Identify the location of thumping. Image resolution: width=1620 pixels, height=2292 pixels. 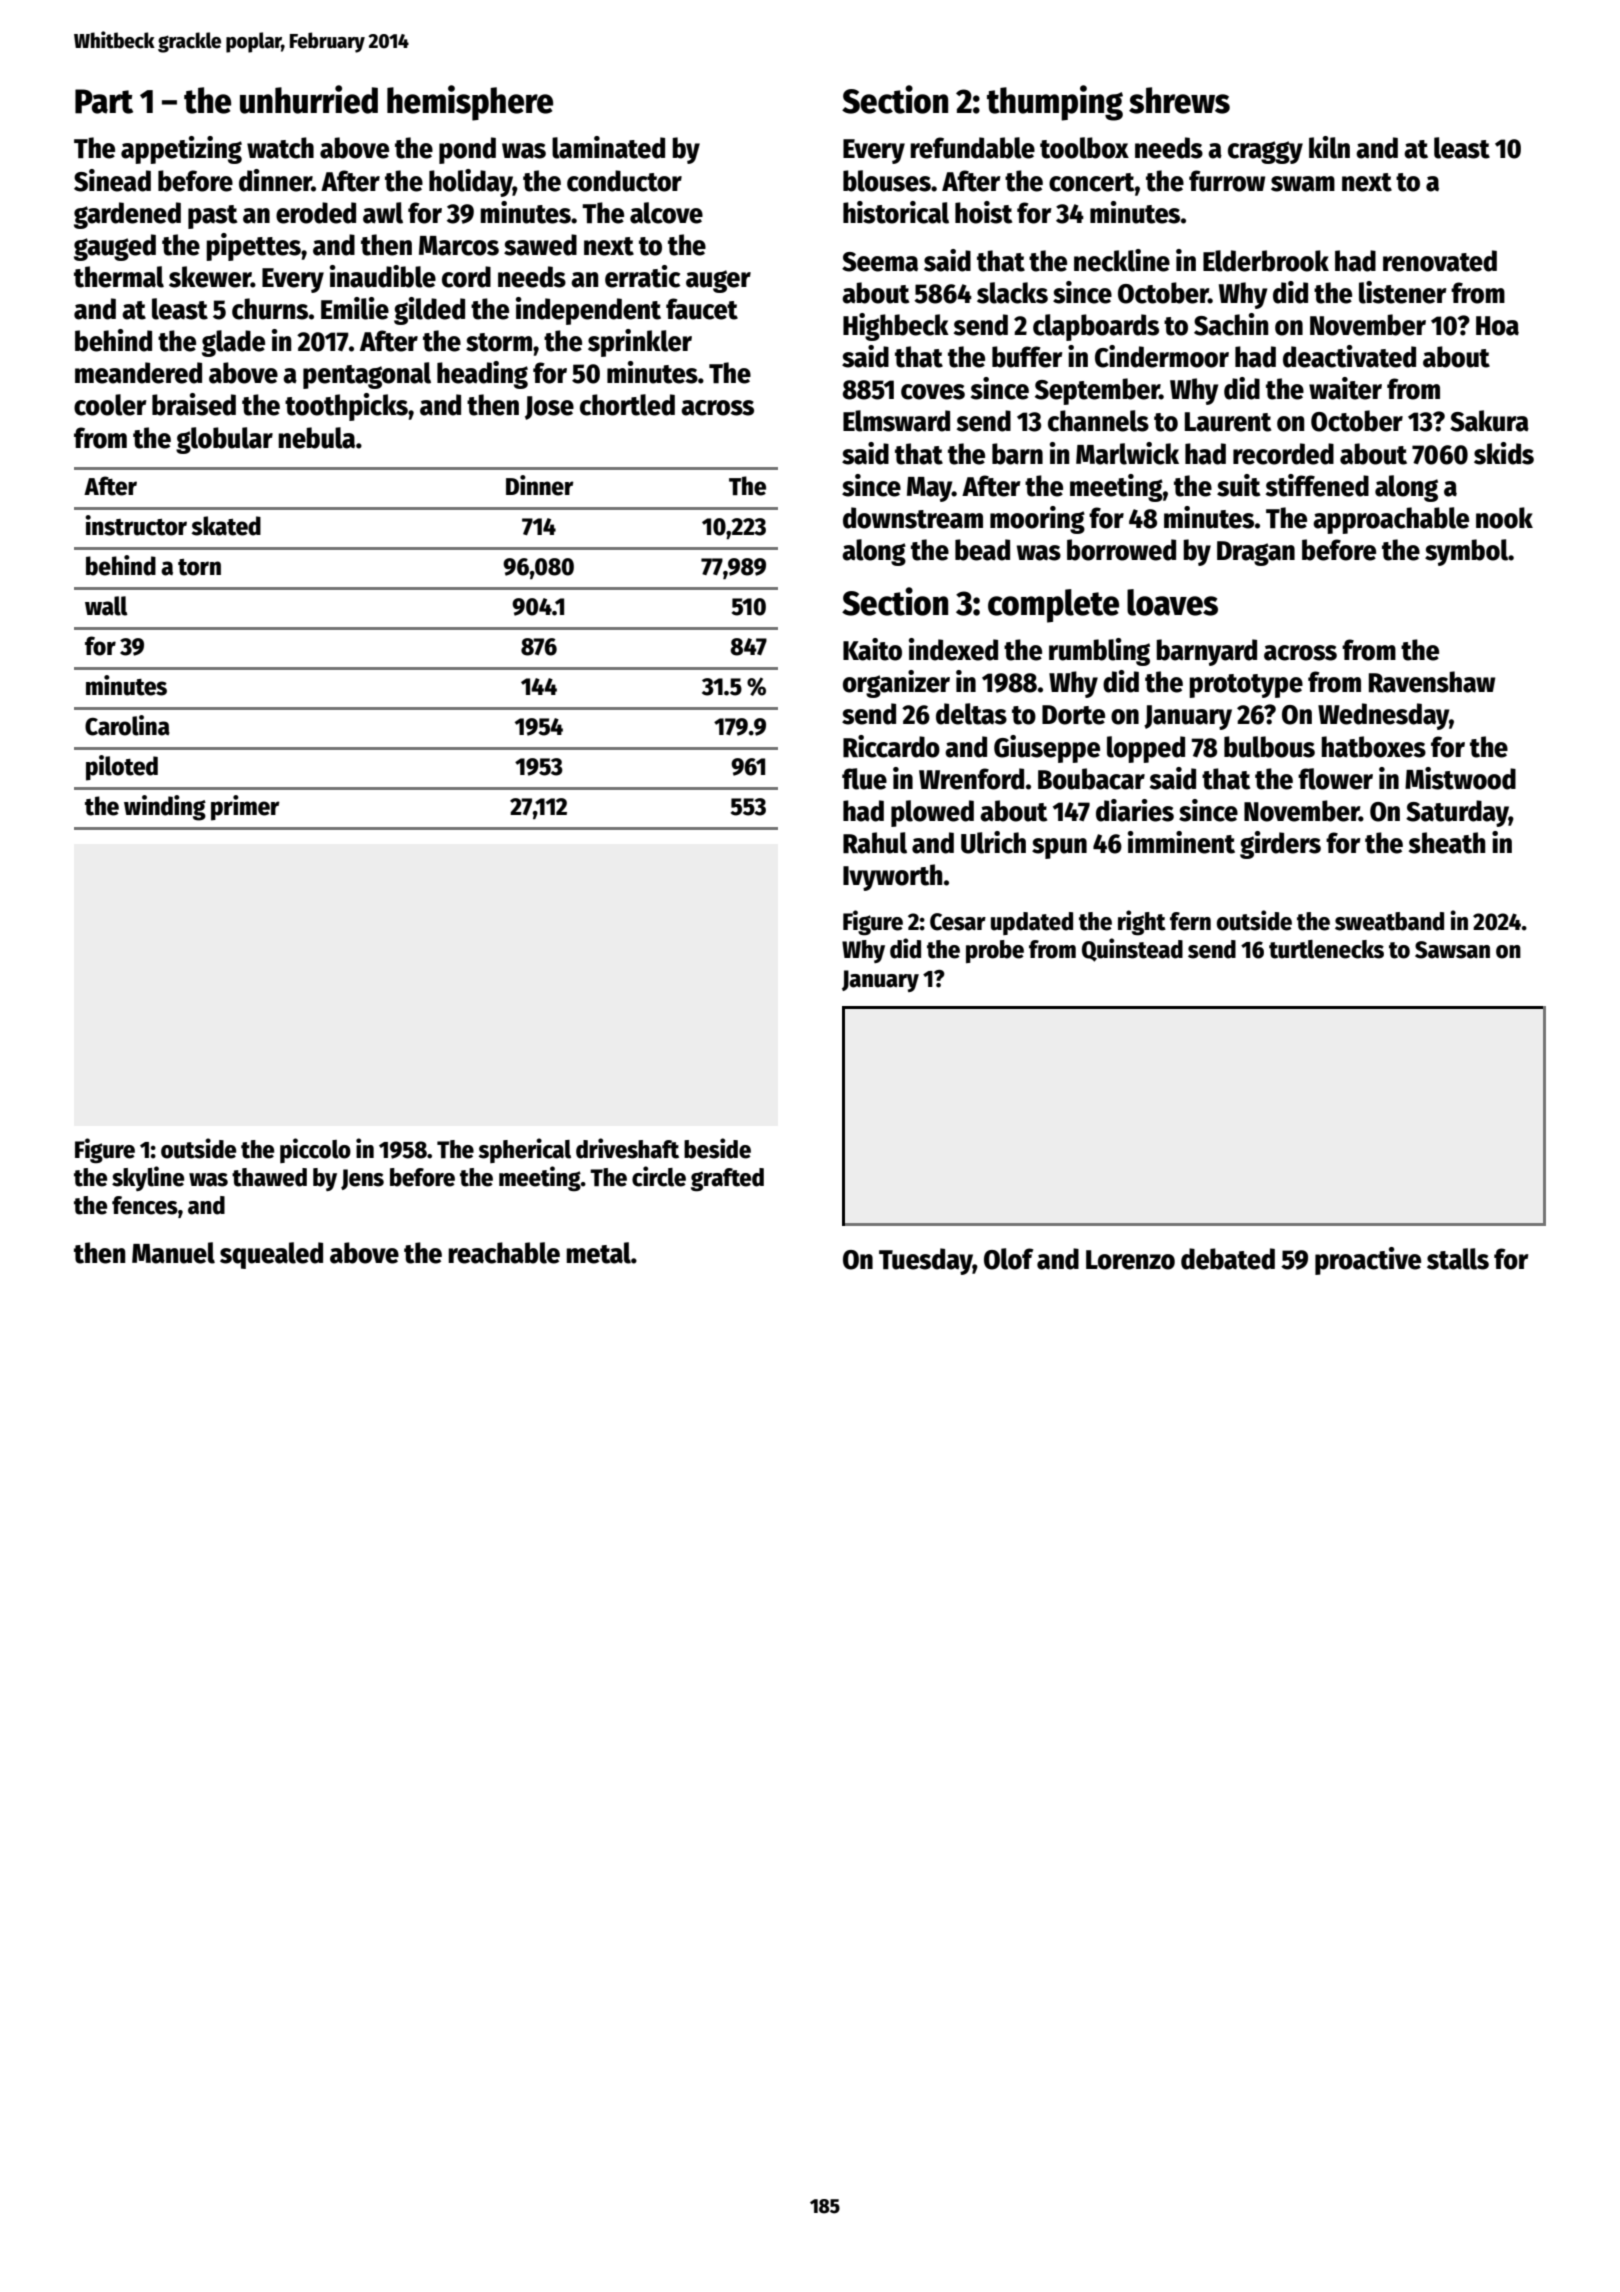
(1055, 103).
